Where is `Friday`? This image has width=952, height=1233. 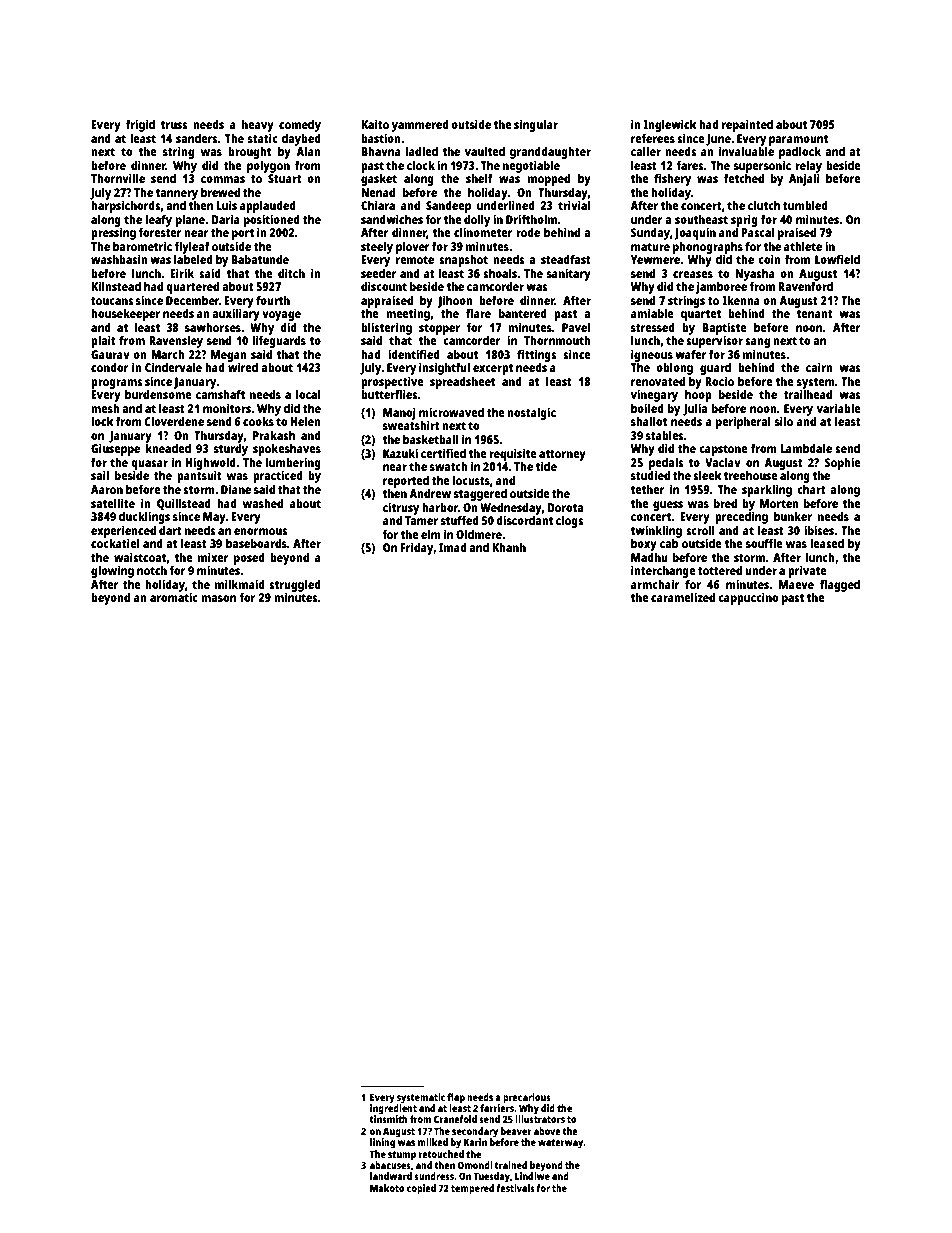
Friday is located at coordinates (417, 548).
